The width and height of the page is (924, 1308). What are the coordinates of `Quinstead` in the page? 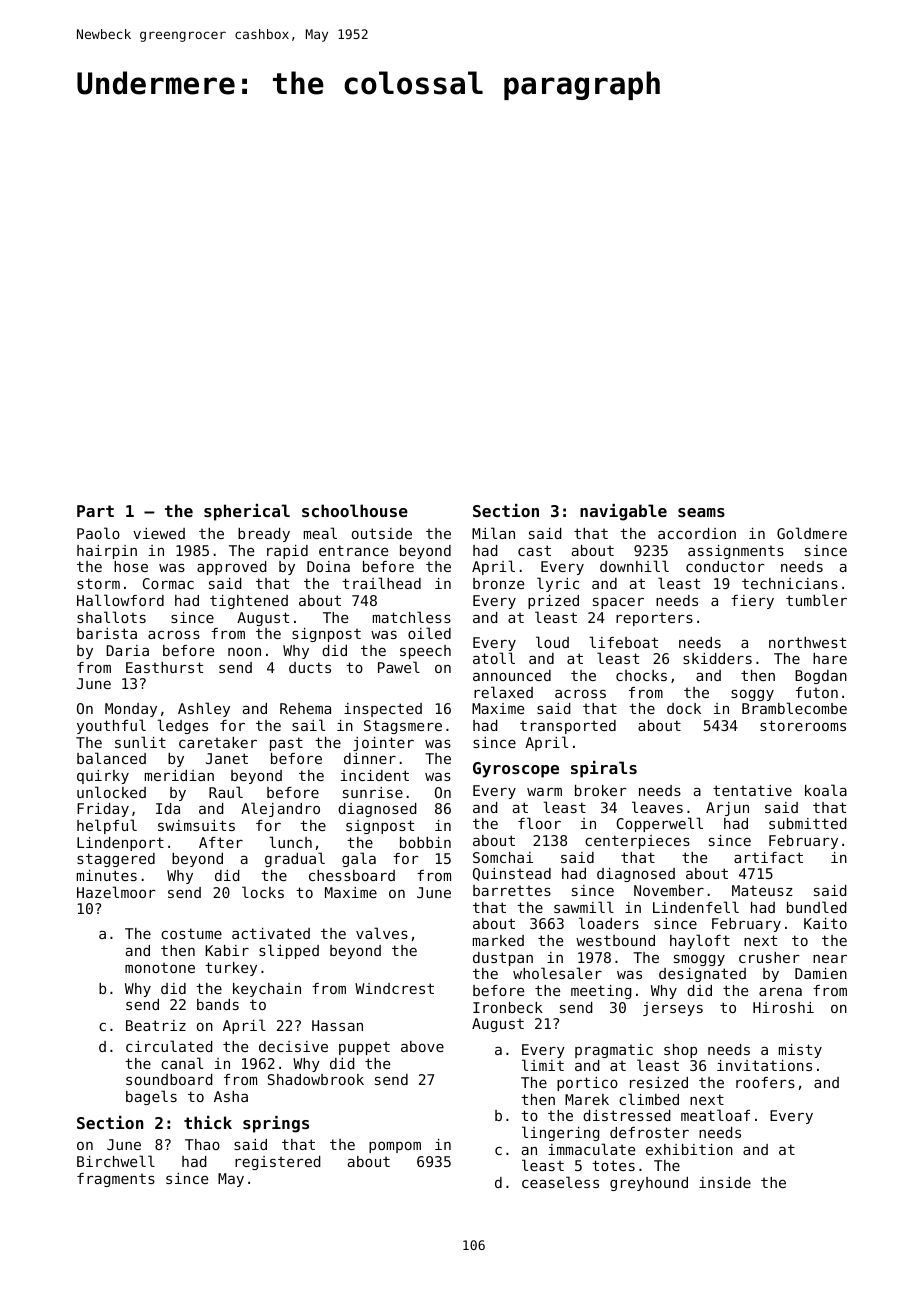 It's located at (512, 874).
